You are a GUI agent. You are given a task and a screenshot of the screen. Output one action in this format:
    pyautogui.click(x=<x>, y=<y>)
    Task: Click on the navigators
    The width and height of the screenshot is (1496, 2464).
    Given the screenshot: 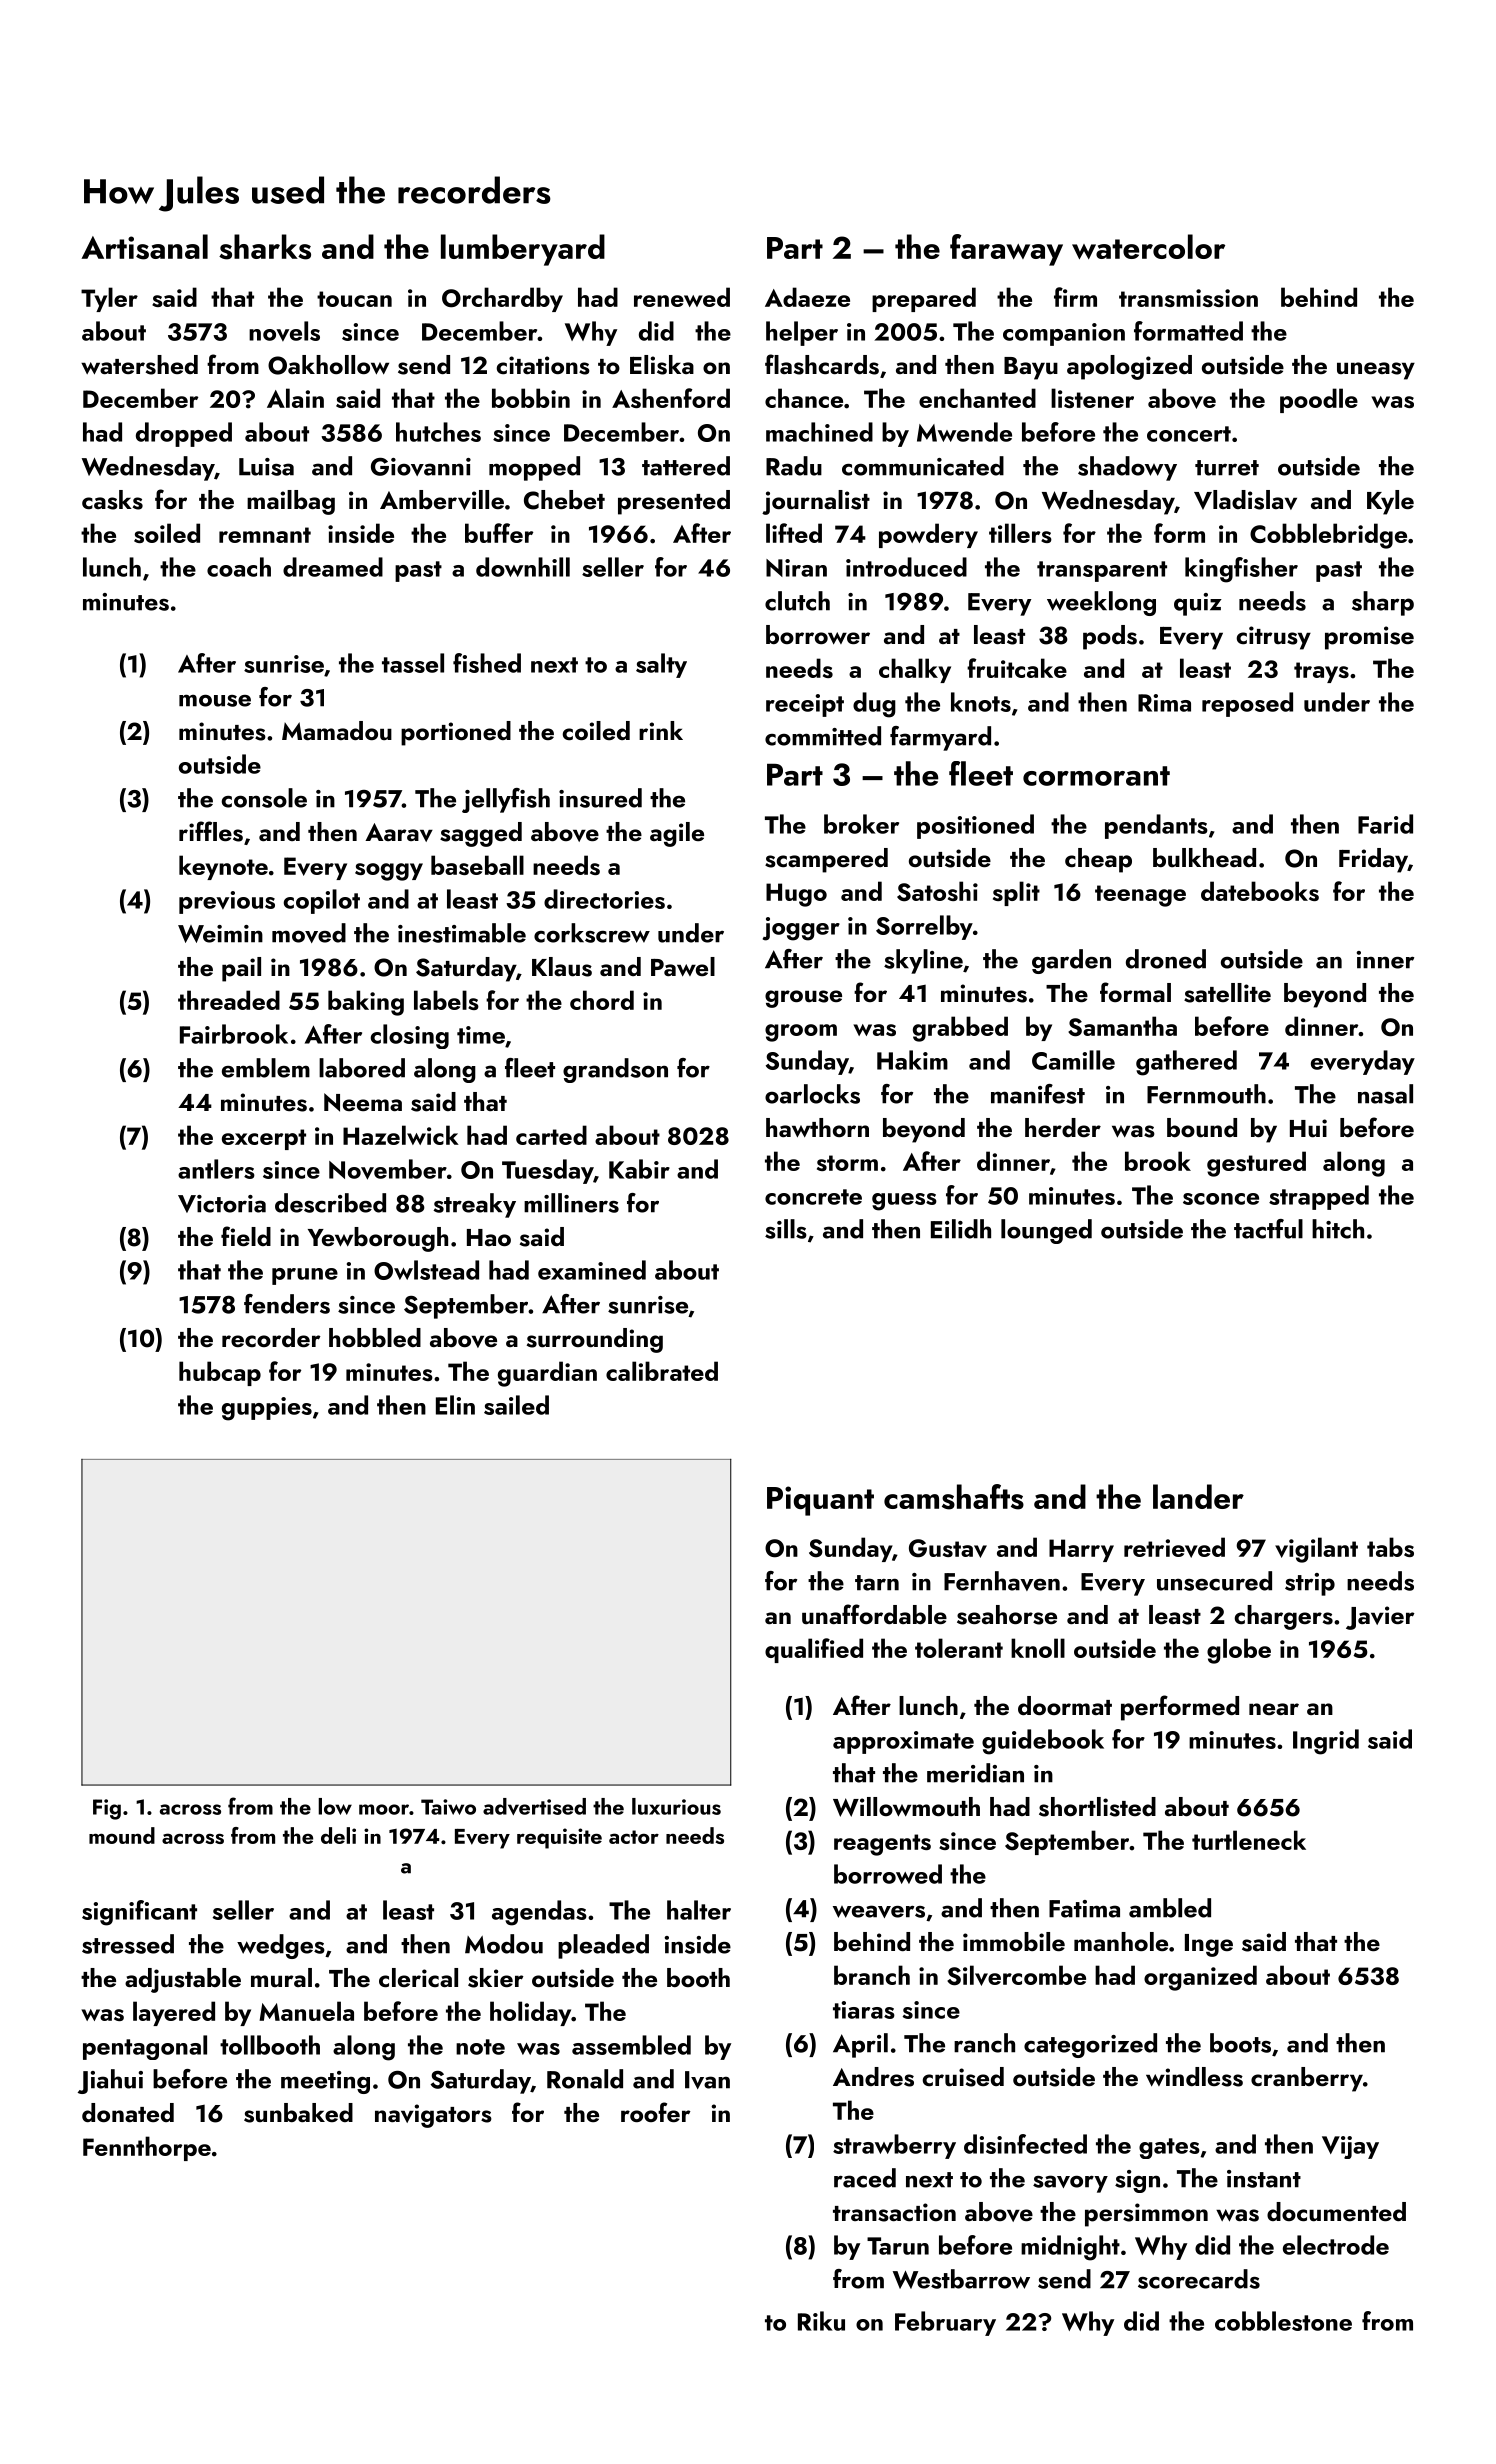 What is the action you would take?
    pyautogui.click(x=433, y=2116)
